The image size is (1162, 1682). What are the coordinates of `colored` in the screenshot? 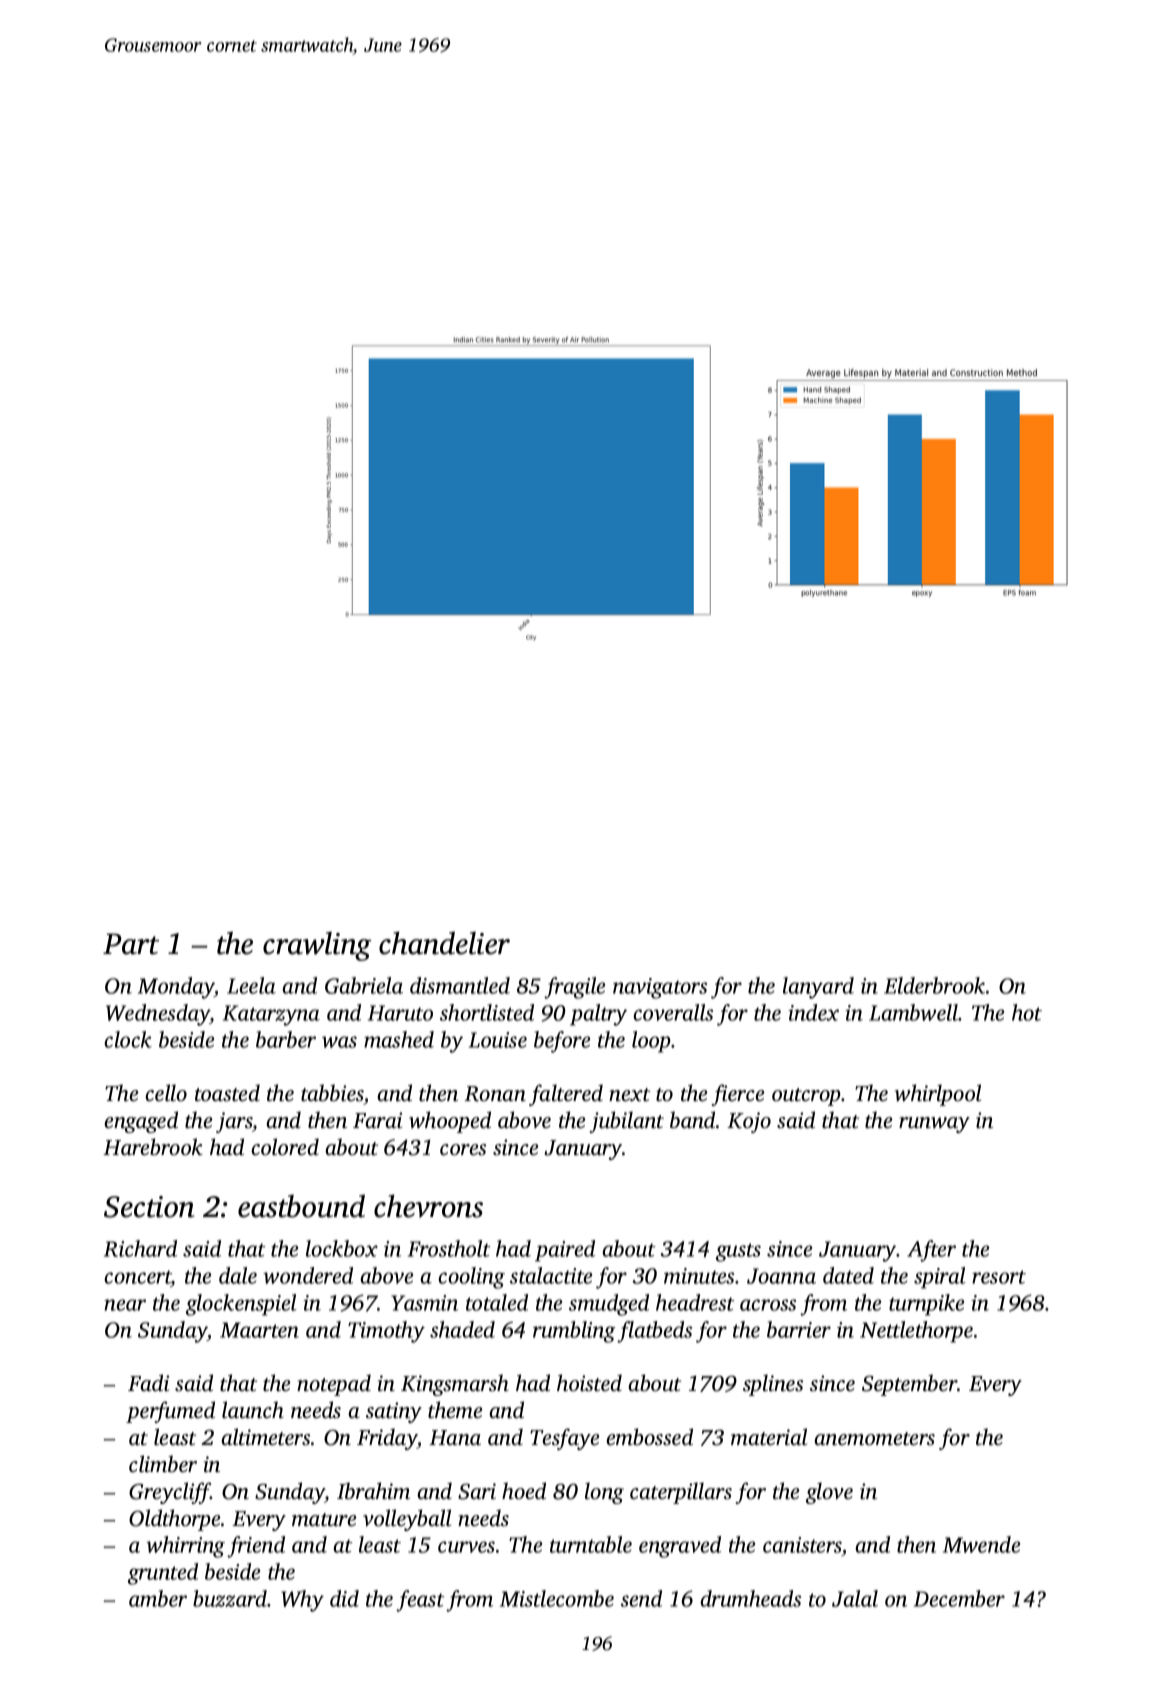 It's located at (285, 1146).
